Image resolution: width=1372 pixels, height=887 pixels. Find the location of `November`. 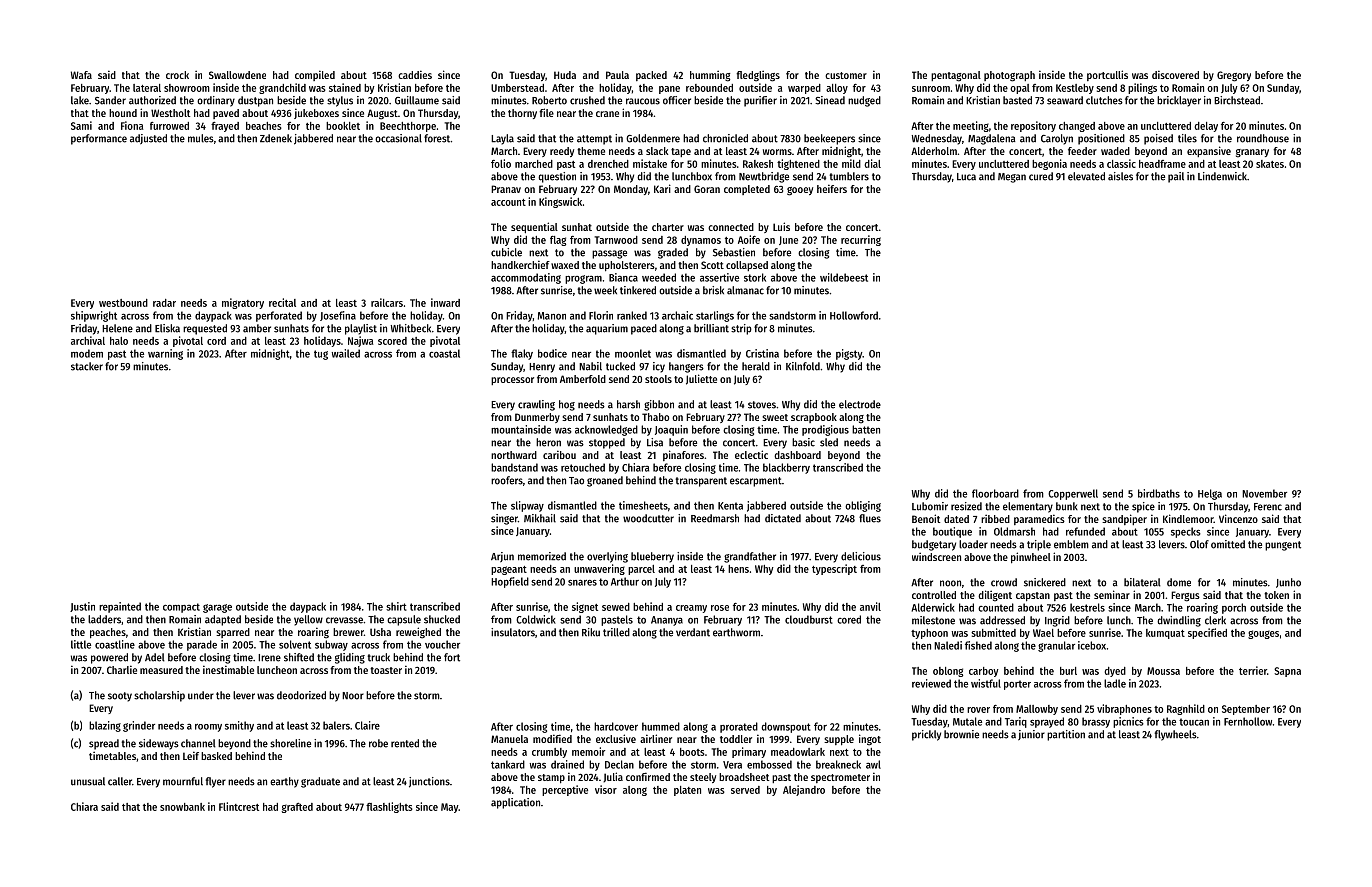

November is located at coordinates (1264, 493).
